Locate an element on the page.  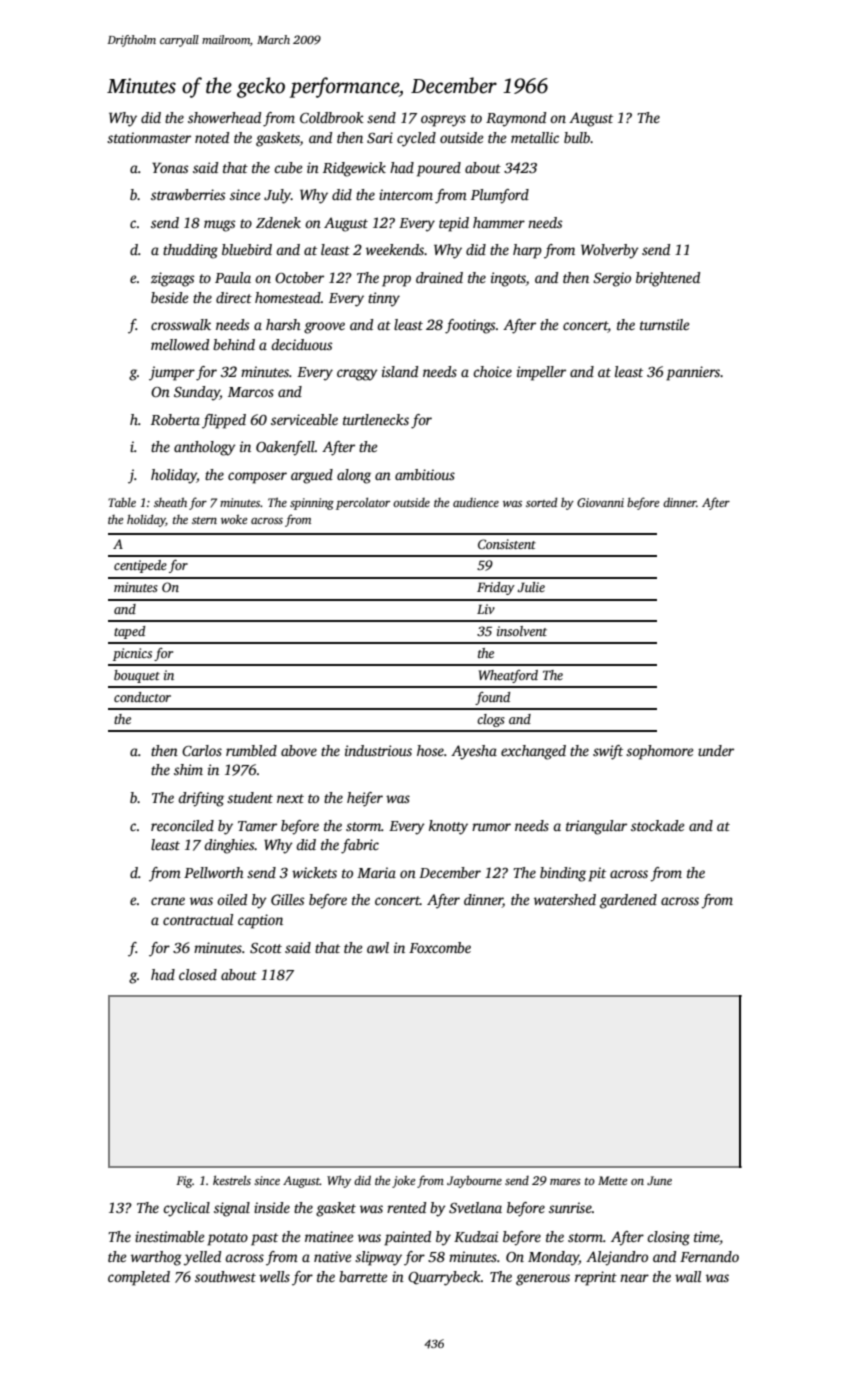
reconciled is located at coordinates (182, 825).
